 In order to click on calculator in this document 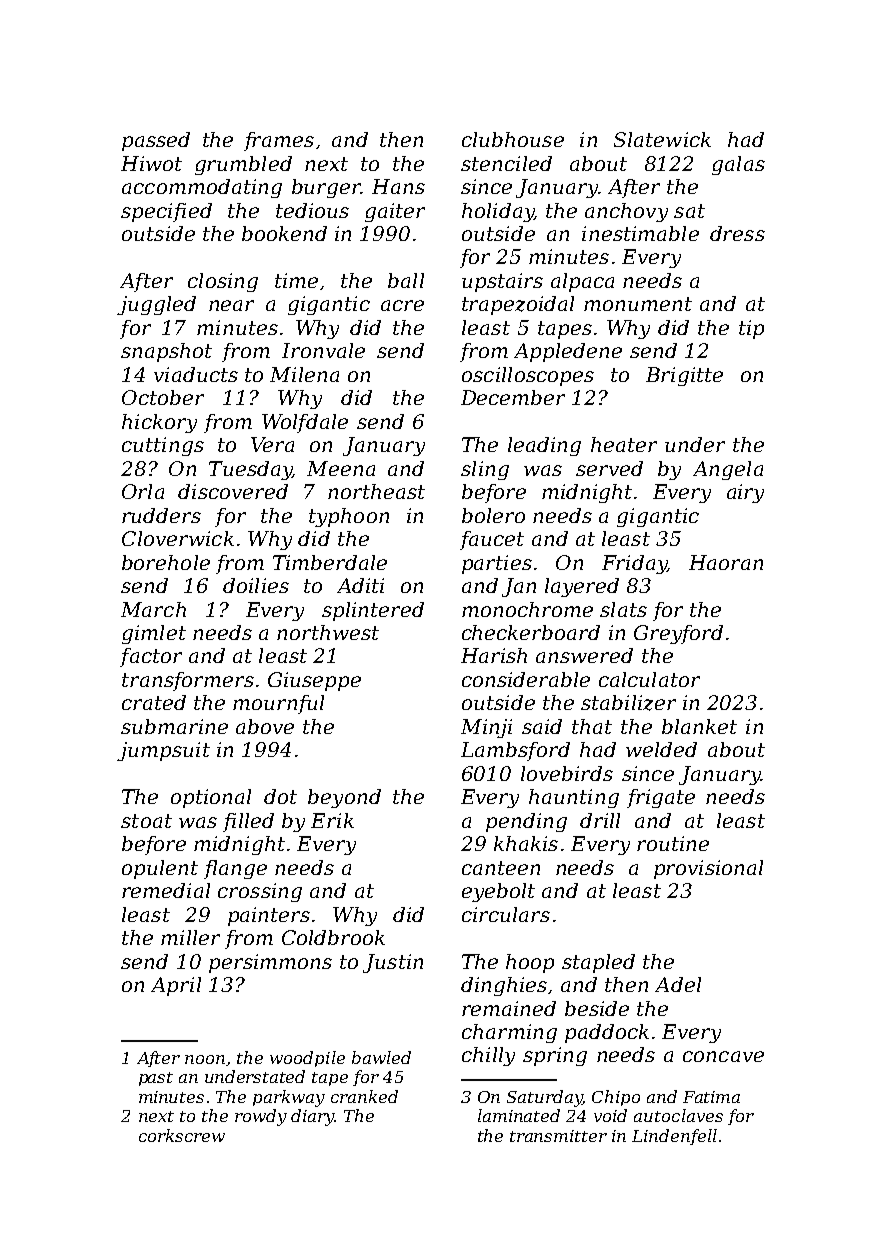, I will do `click(649, 679)`.
